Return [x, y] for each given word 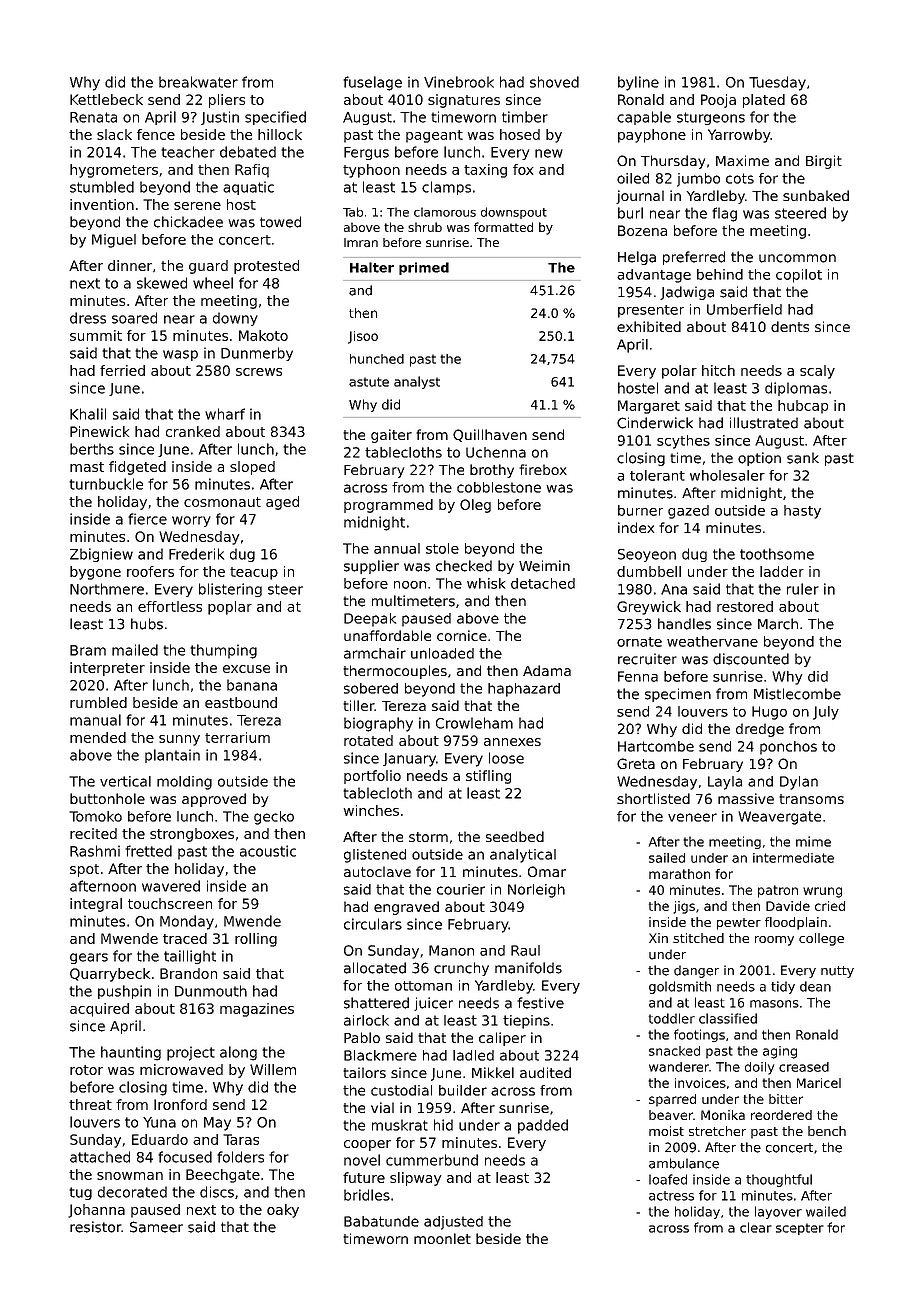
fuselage [372, 83]
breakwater [198, 82]
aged [282, 503]
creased [804, 1067]
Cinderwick [655, 423]
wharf [225, 414]
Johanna [96, 1211]
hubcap [803, 407]
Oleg [475, 506]
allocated [375, 968]
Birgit [824, 162]
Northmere [107, 589]
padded [543, 1126]
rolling [256, 940]
